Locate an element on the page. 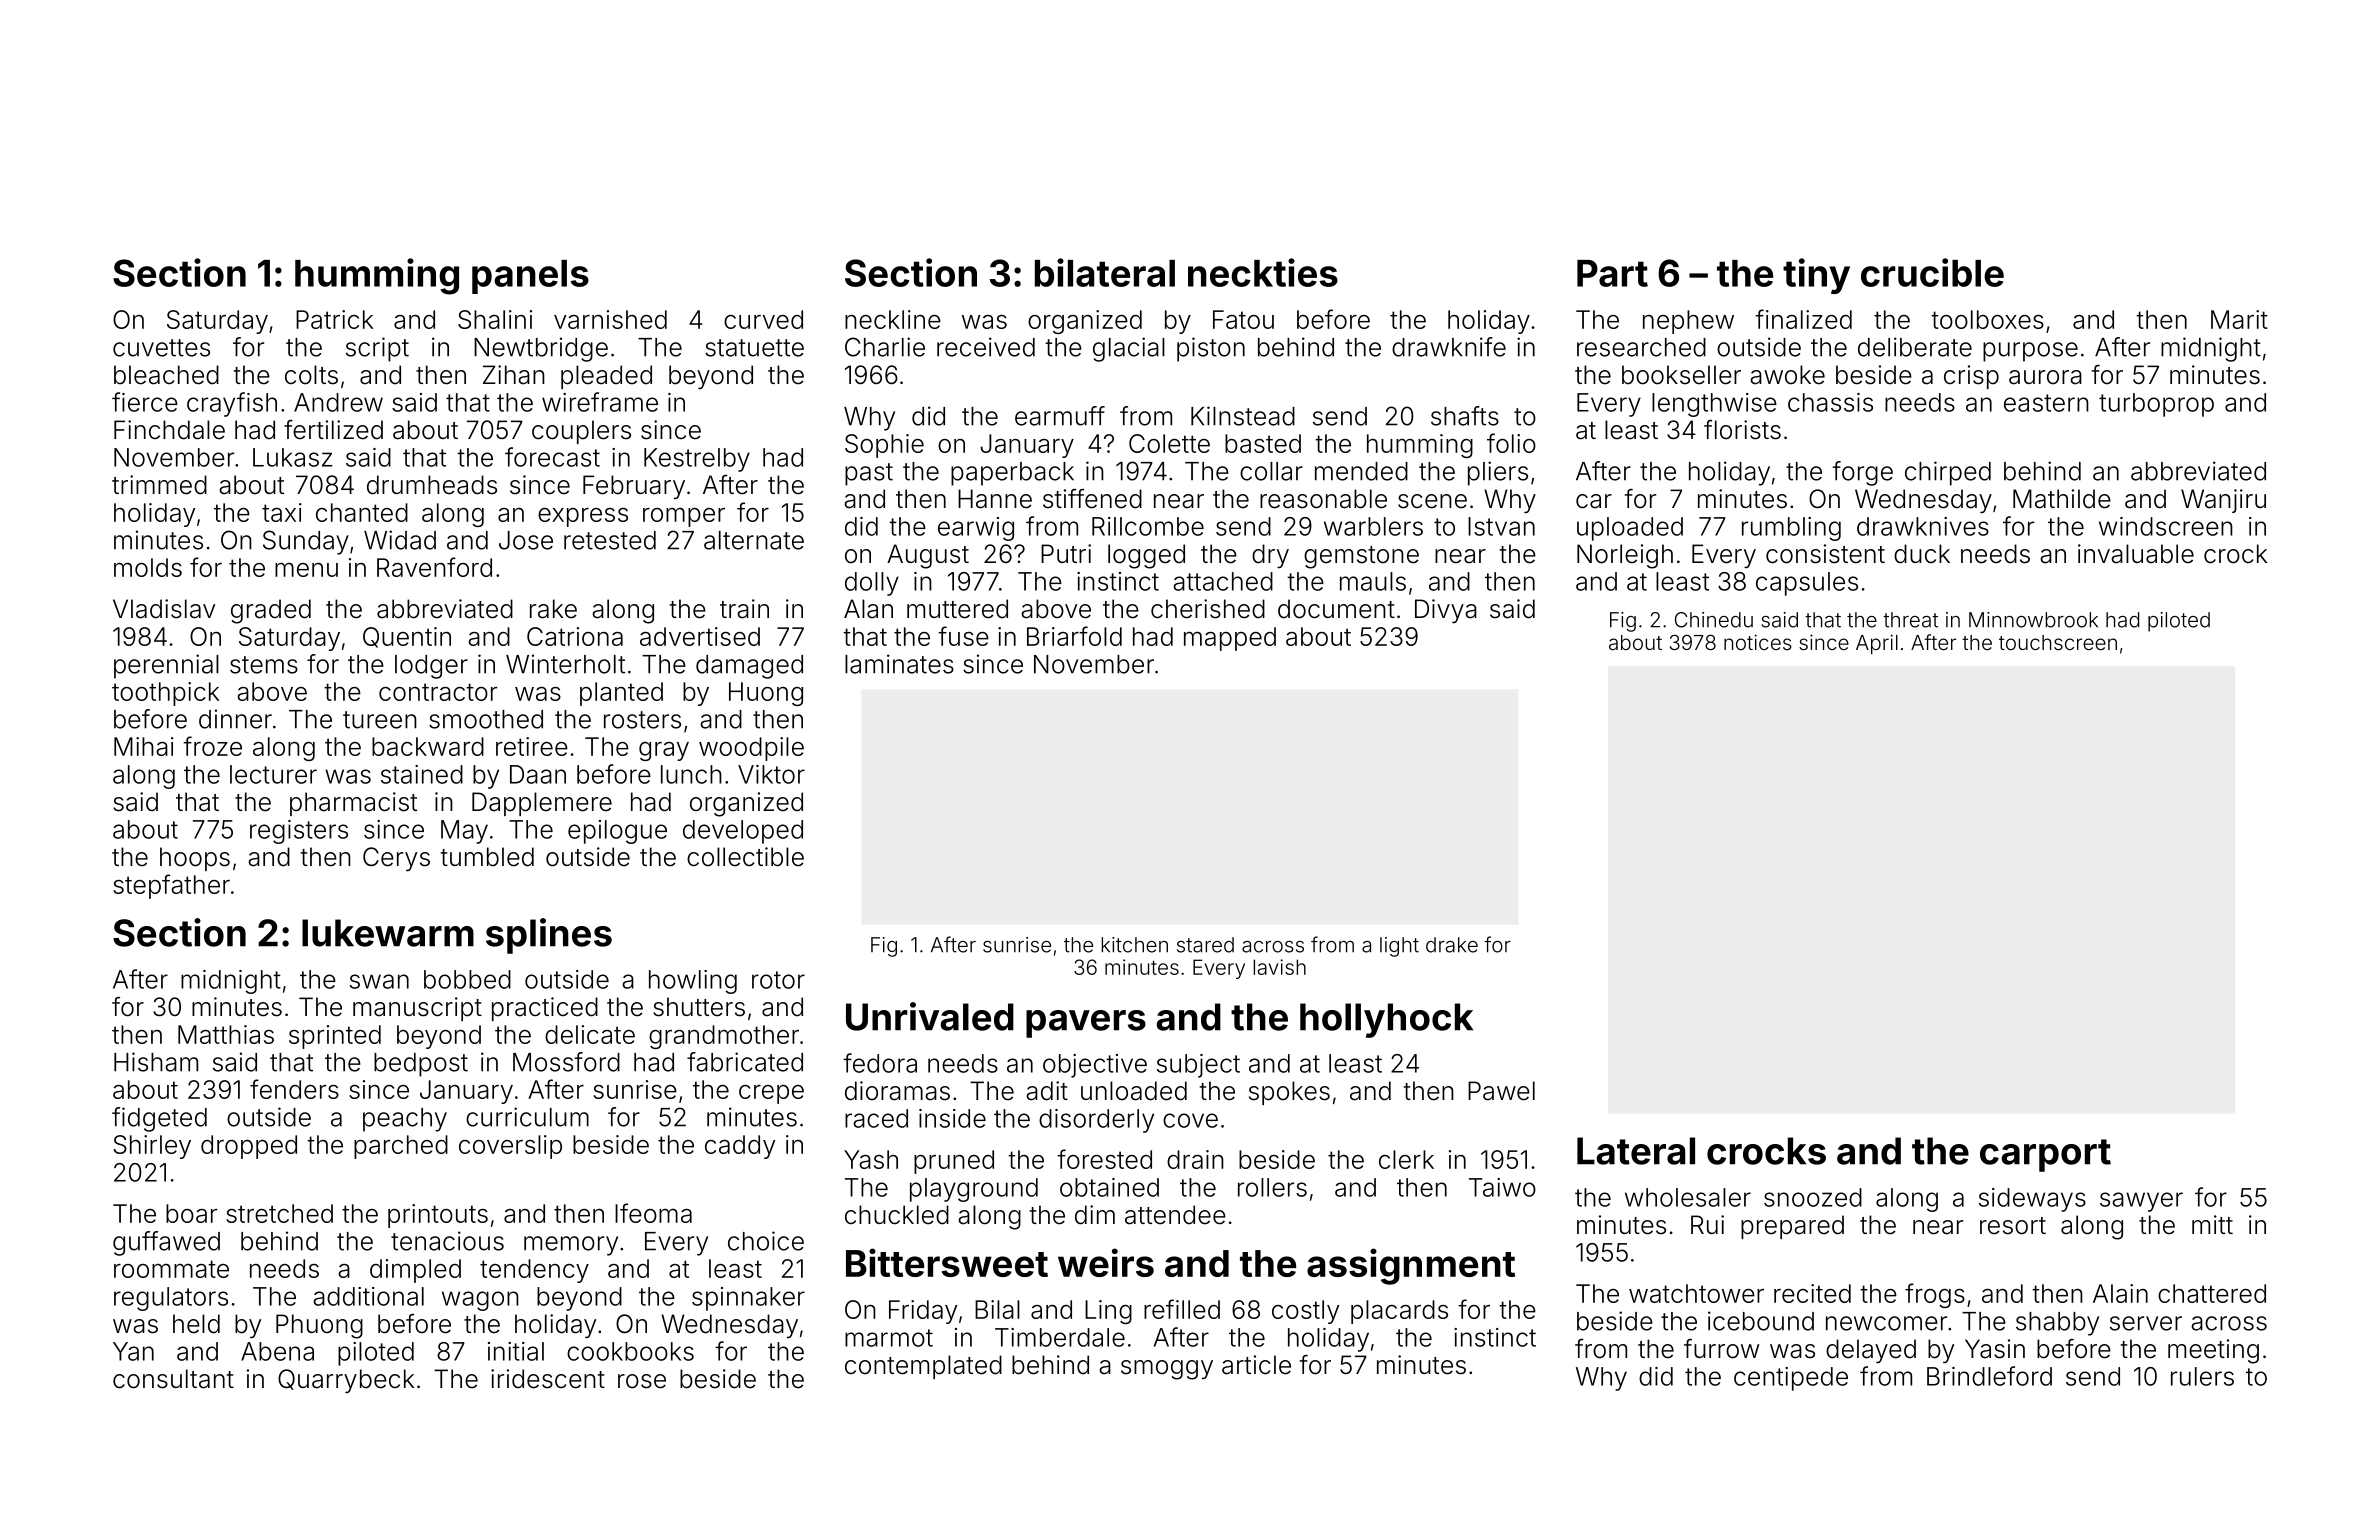 This image has height=1540, width=2380. Part is located at coordinates (1612, 273).
